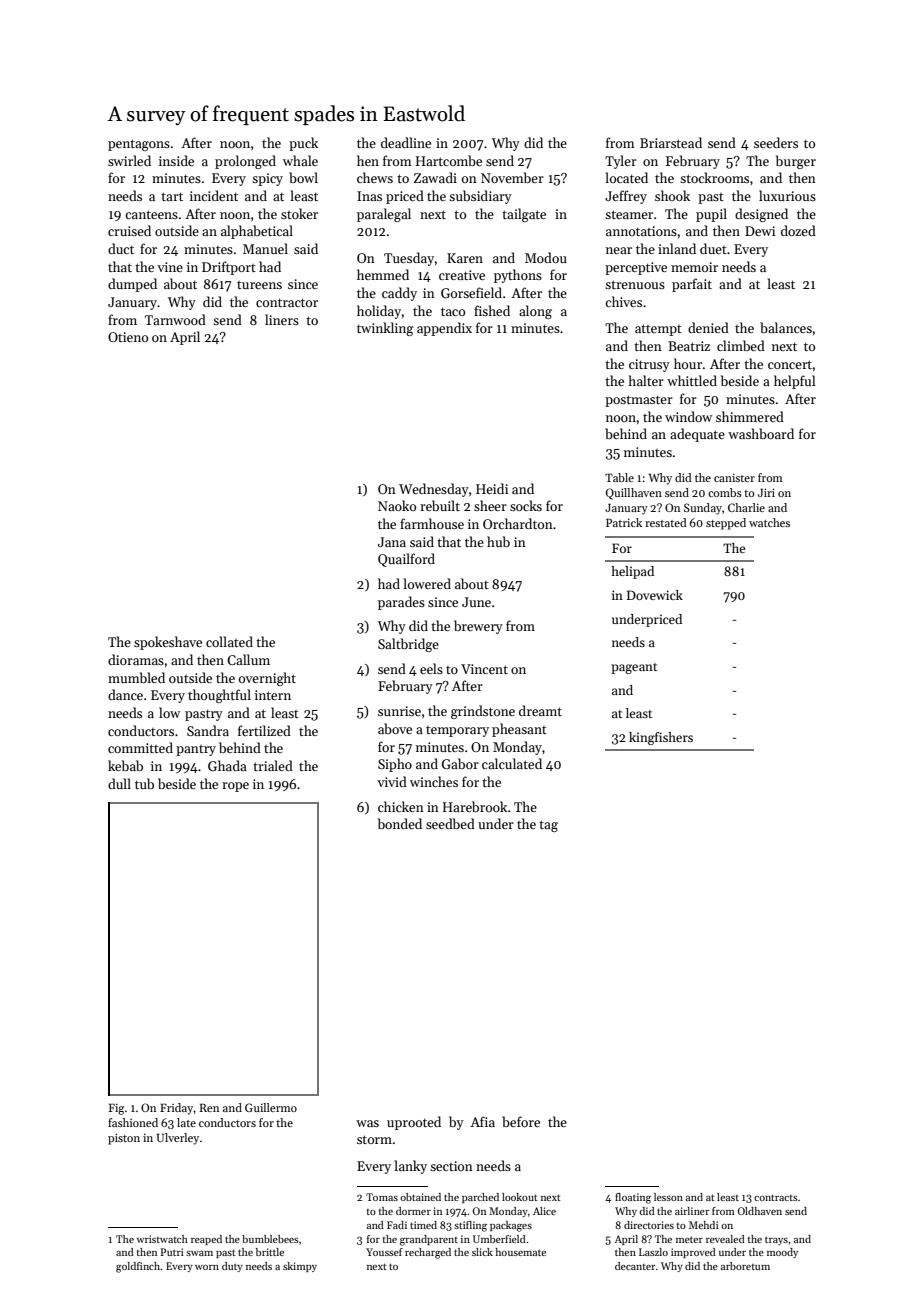 The height and width of the screenshot is (1308, 924). What do you see at coordinates (787, 195) in the screenshot?
I see `luxurious` at bounding box center [787, 195].
